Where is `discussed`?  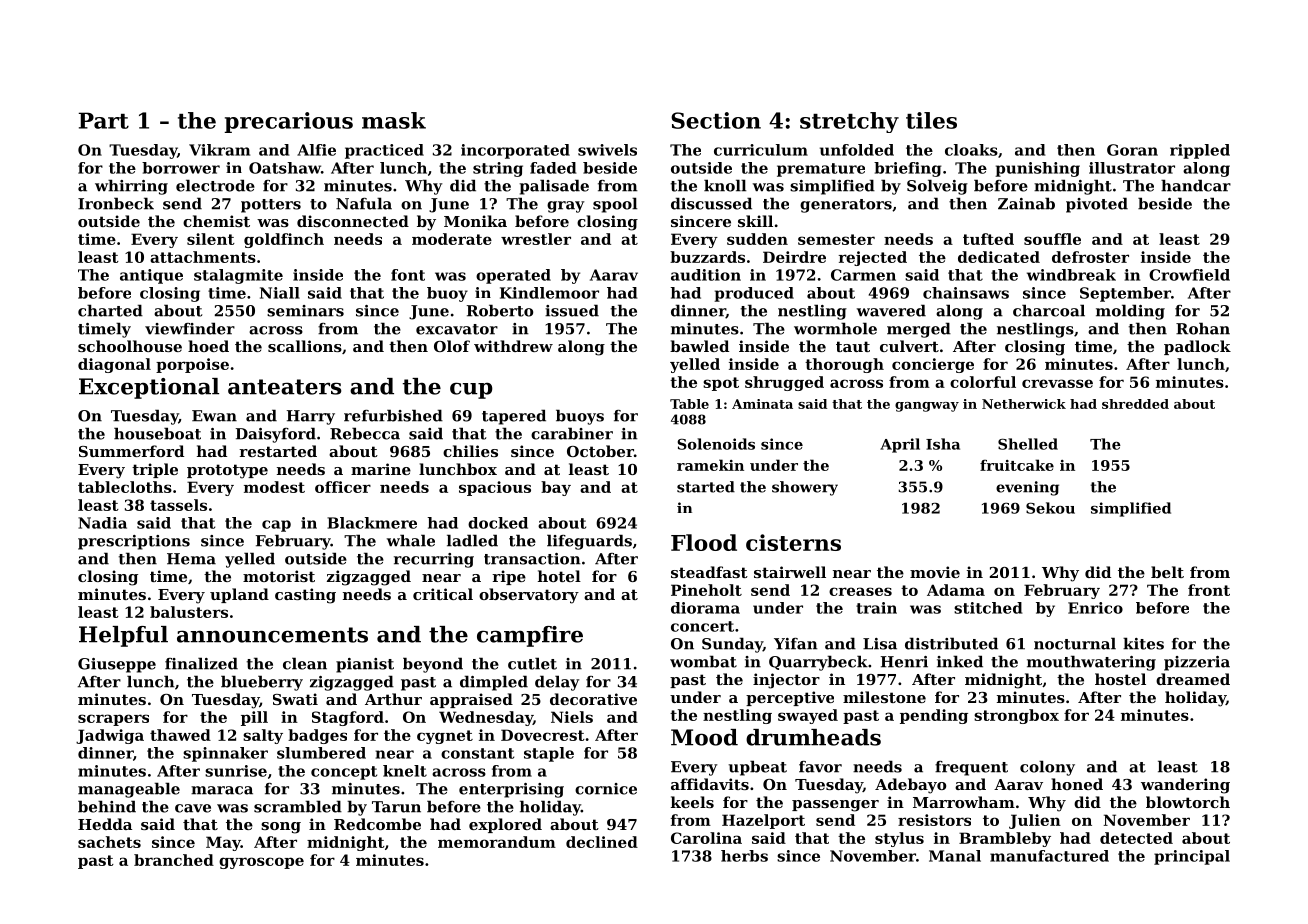
discussed is located at coordinates (711, 203).
